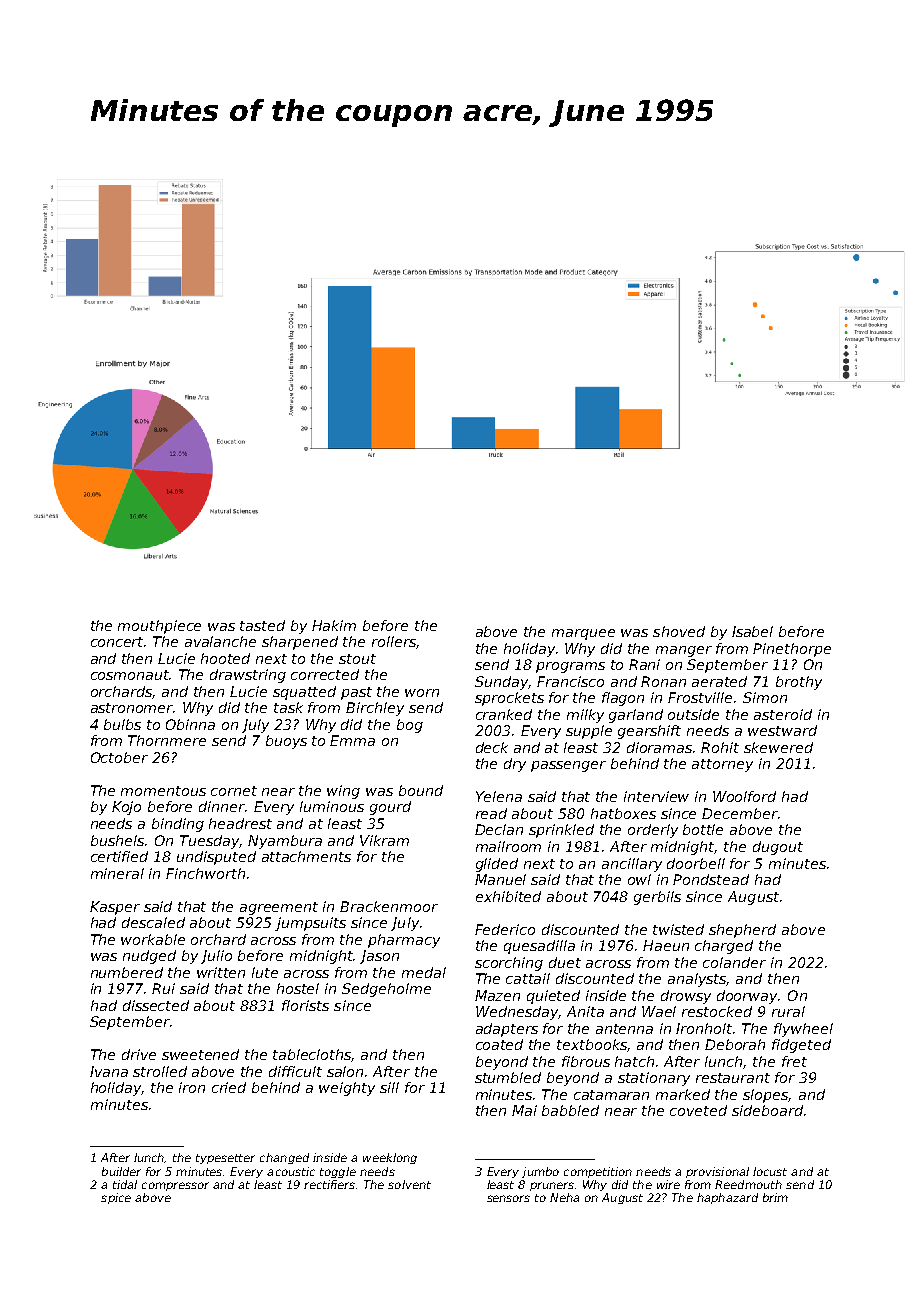  I want to click on Obinna, so click(190, 724).
